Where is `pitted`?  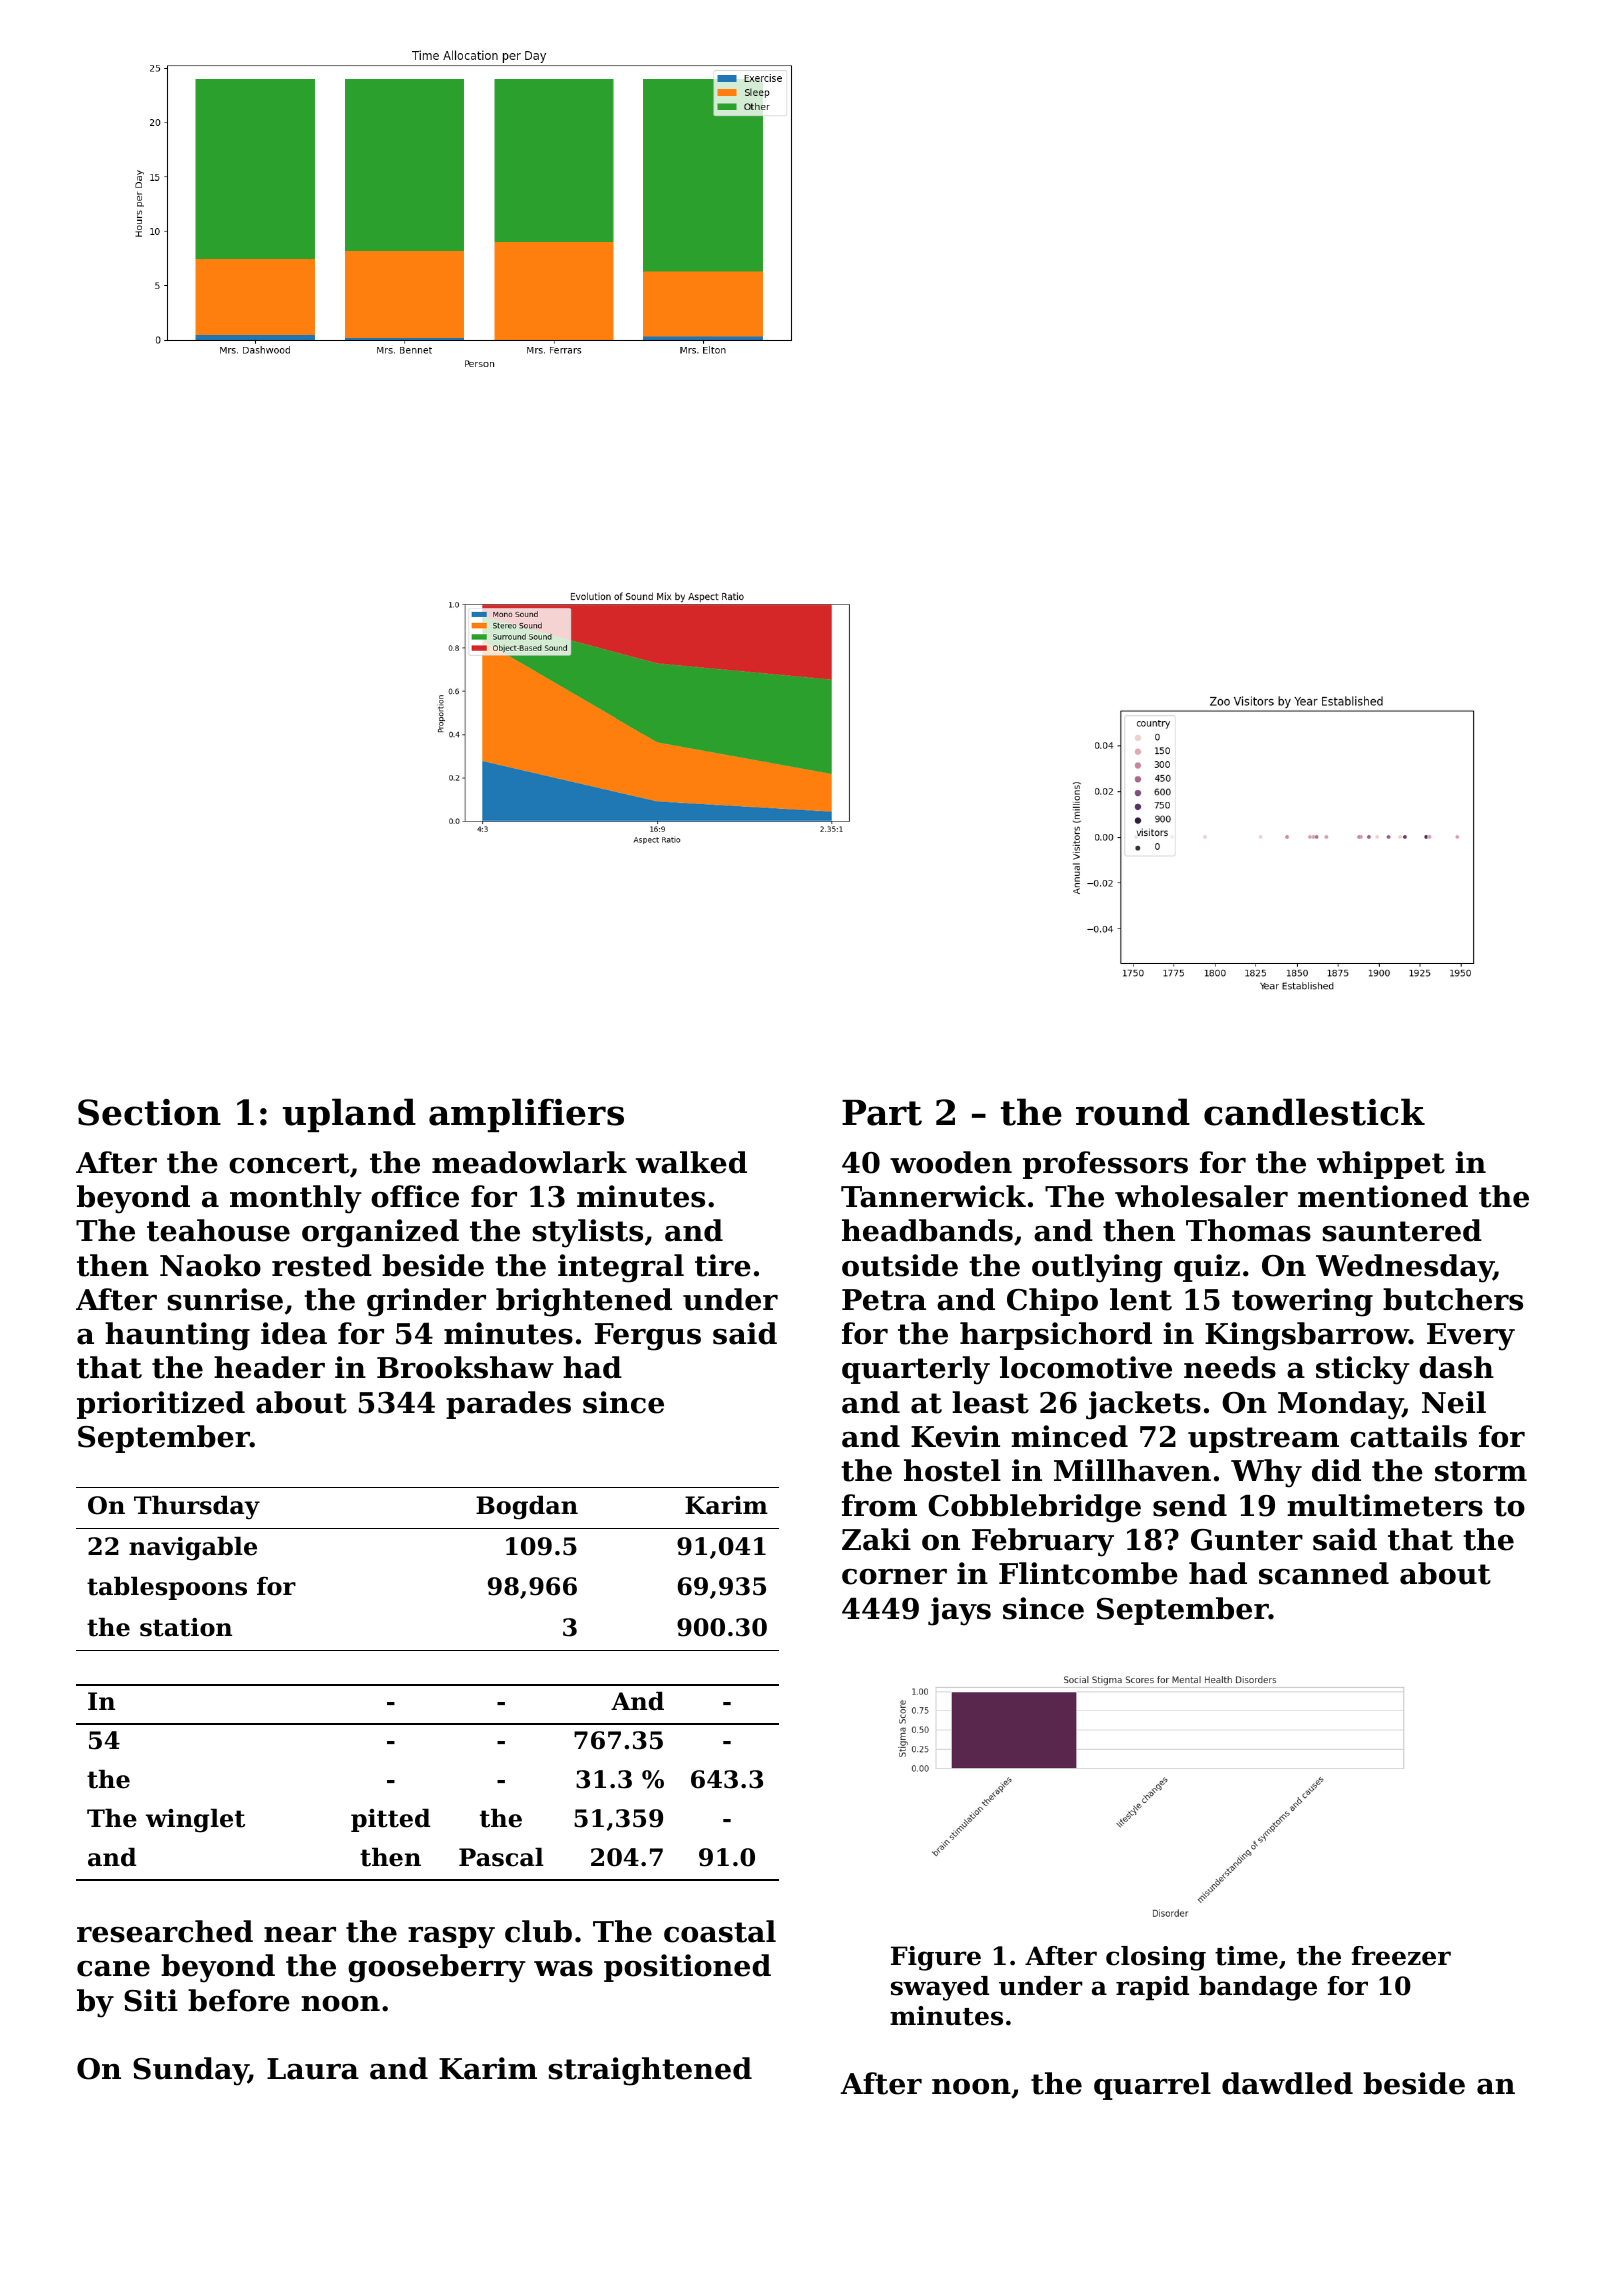
pitted is located at coordinates (390, 1820).
